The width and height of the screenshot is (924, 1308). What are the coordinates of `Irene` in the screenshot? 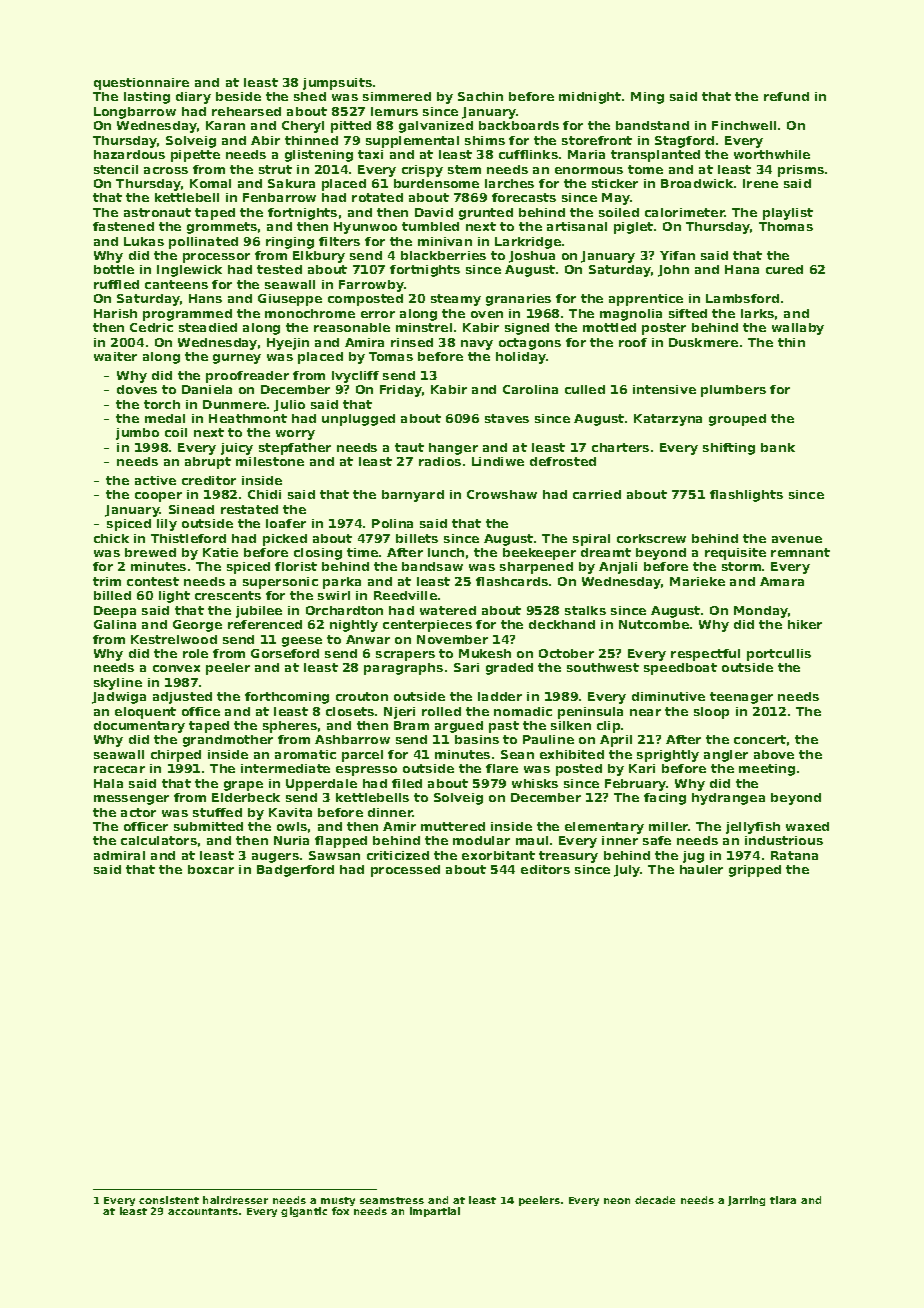 It's located at (760, 183).
